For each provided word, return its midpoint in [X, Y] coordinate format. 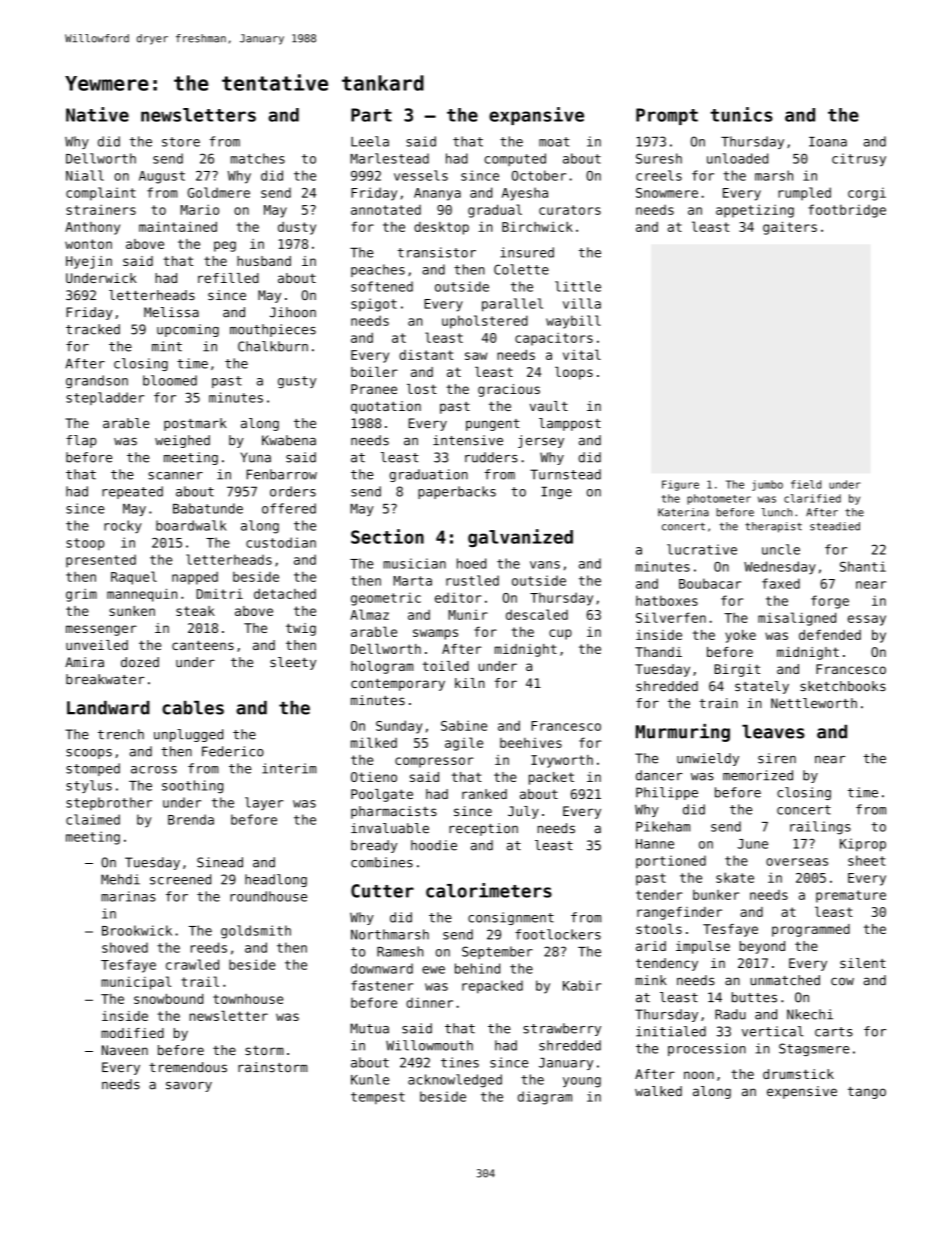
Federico [233, 751]
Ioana [828, 142]
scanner [175, 476]
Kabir [582, 985]
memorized [758, 775]
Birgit [737, 670]
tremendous [188, 1067]
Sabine [464, 725]
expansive [536, 116]
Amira [84, 662]
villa [582, 303]
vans [545, 565]
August [162, 177]
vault [549, 406]
